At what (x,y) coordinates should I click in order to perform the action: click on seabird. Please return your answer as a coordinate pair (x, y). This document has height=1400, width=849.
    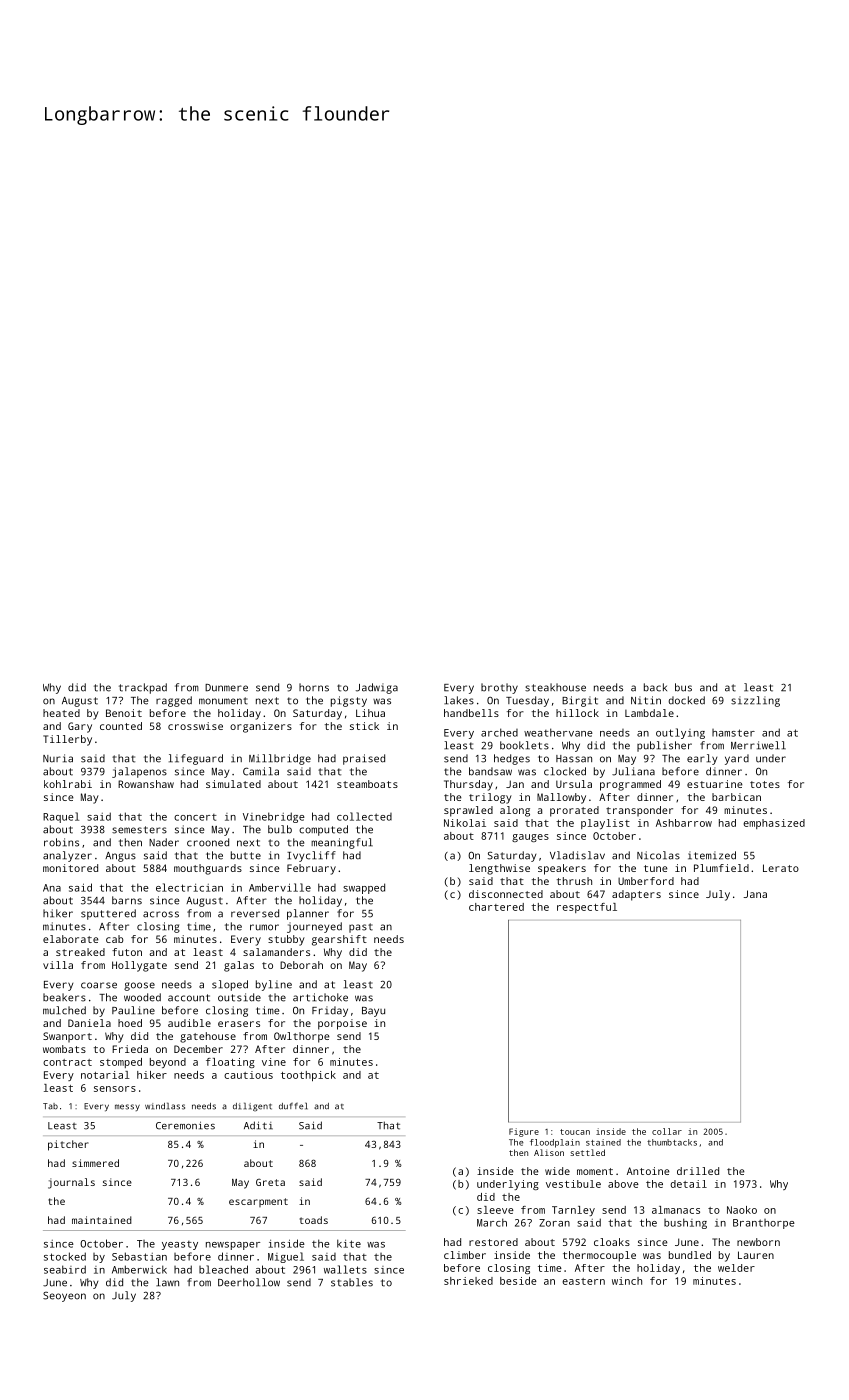
    Looking at the image, I should click on (65, 1269).
